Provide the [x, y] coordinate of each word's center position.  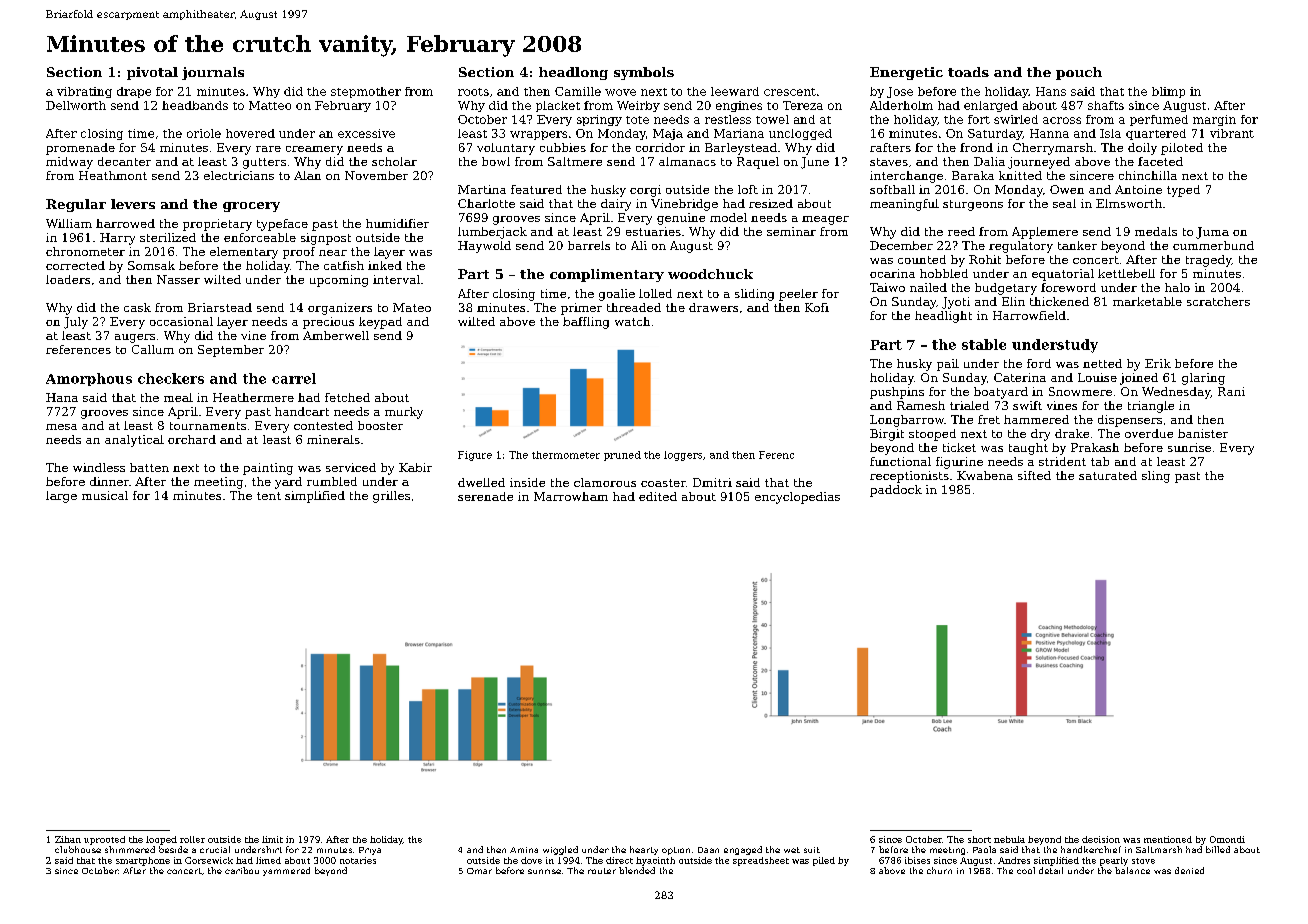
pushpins [897, 393]
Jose [900, 92]
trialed [969, 405]
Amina [524, 850]
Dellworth [76, 105]
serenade [485, 496]
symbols [644, 73]
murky [404, 413]
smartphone [143, 861]
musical [105, 495]
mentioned [1168, 839]
